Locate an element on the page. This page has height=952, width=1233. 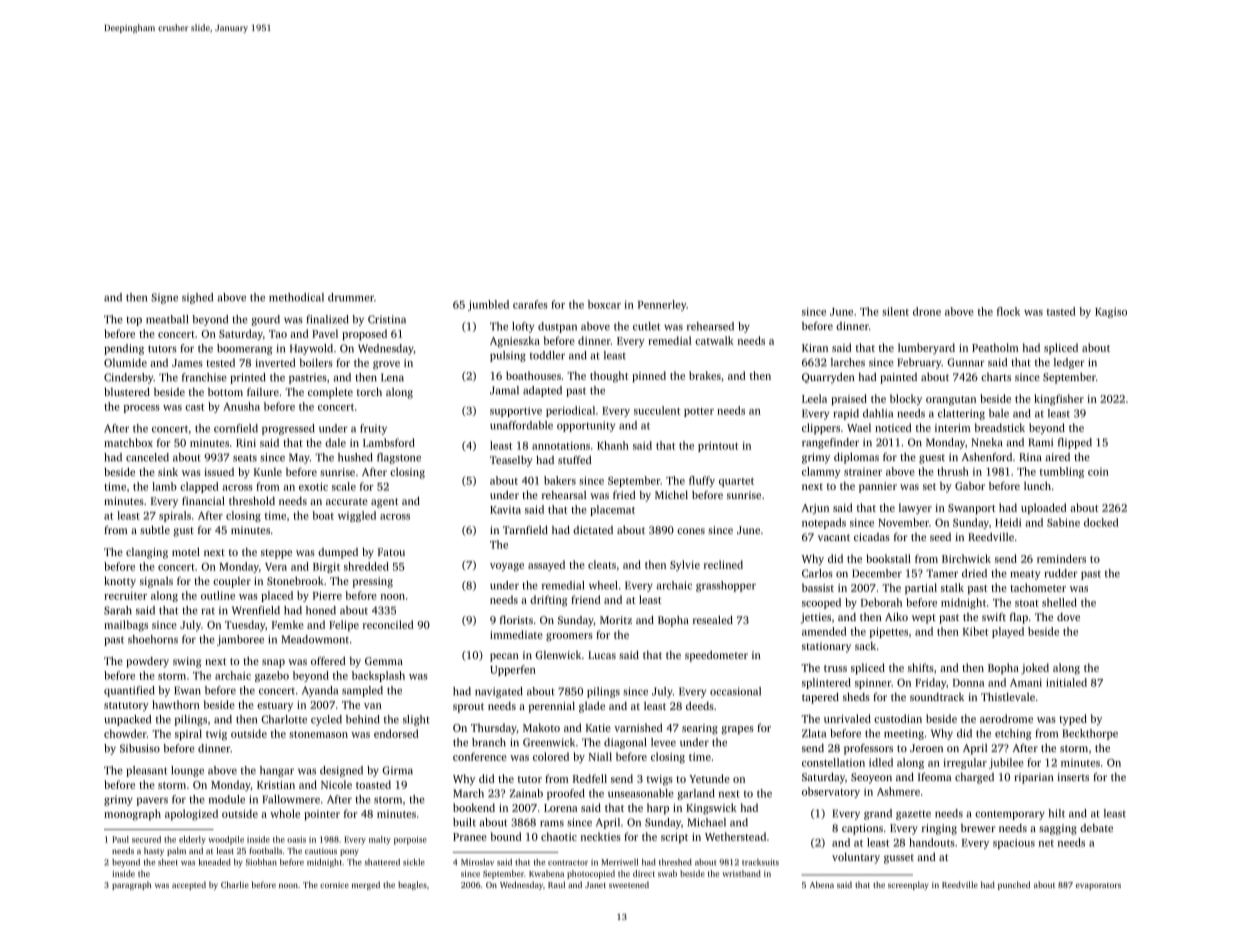
kingfisher is located at coordinates (1059, 400).
